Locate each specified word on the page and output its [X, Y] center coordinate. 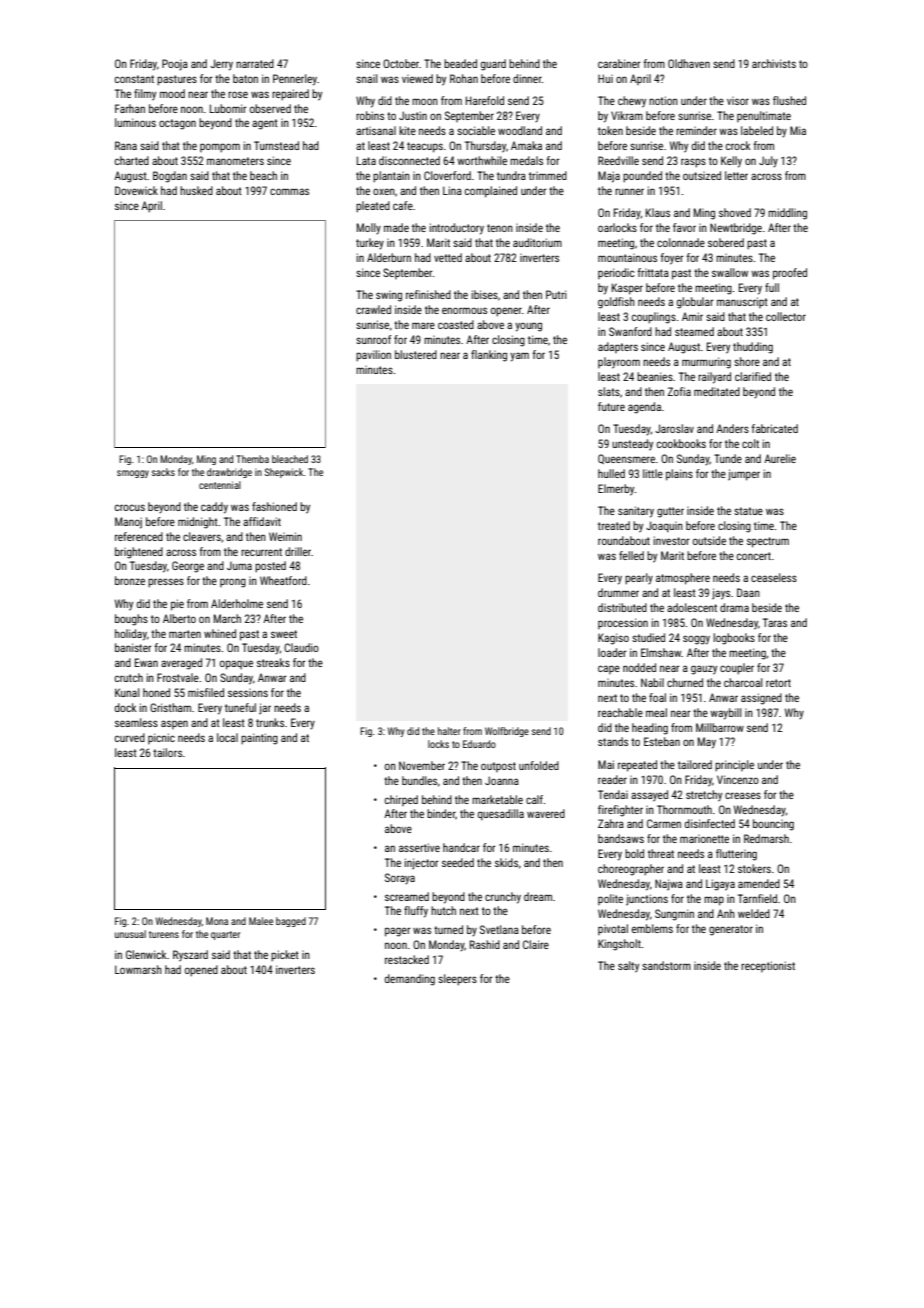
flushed [789, 100]
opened [201, 971]
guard [493, 65]
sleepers [457, 980]
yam [519, 357]
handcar [461, 847]
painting [259, 739]
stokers [754, 868]
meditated [717, 391]
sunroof [373, 339]
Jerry [221, 65]
